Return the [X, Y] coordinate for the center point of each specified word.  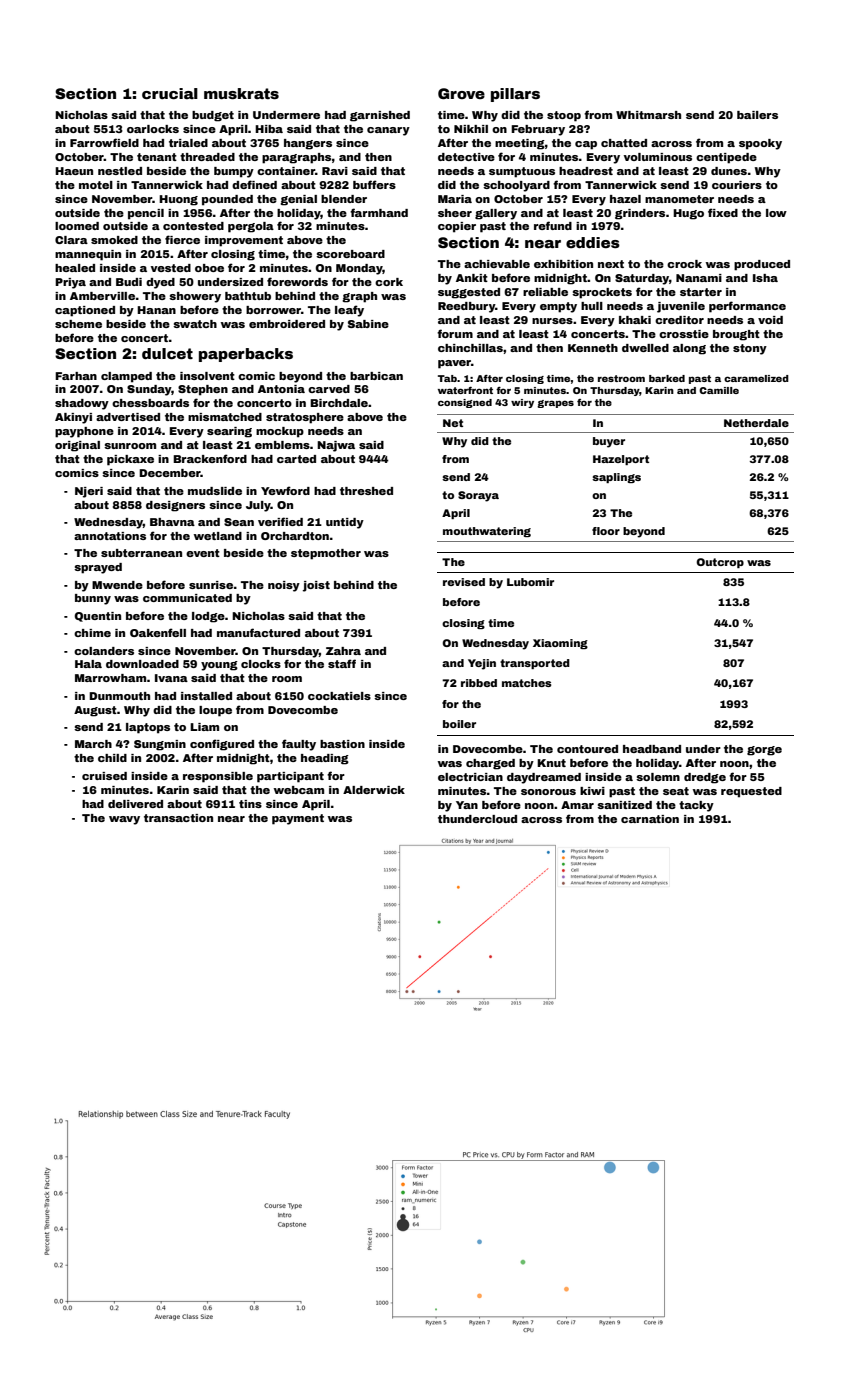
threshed [366, 491]
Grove [461, 93]
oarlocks [153, 129]
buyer [609, 442]
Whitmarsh [648, 115]
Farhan [76, 376]
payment [298, 819]
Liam [204, 727]
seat [676, 791]
